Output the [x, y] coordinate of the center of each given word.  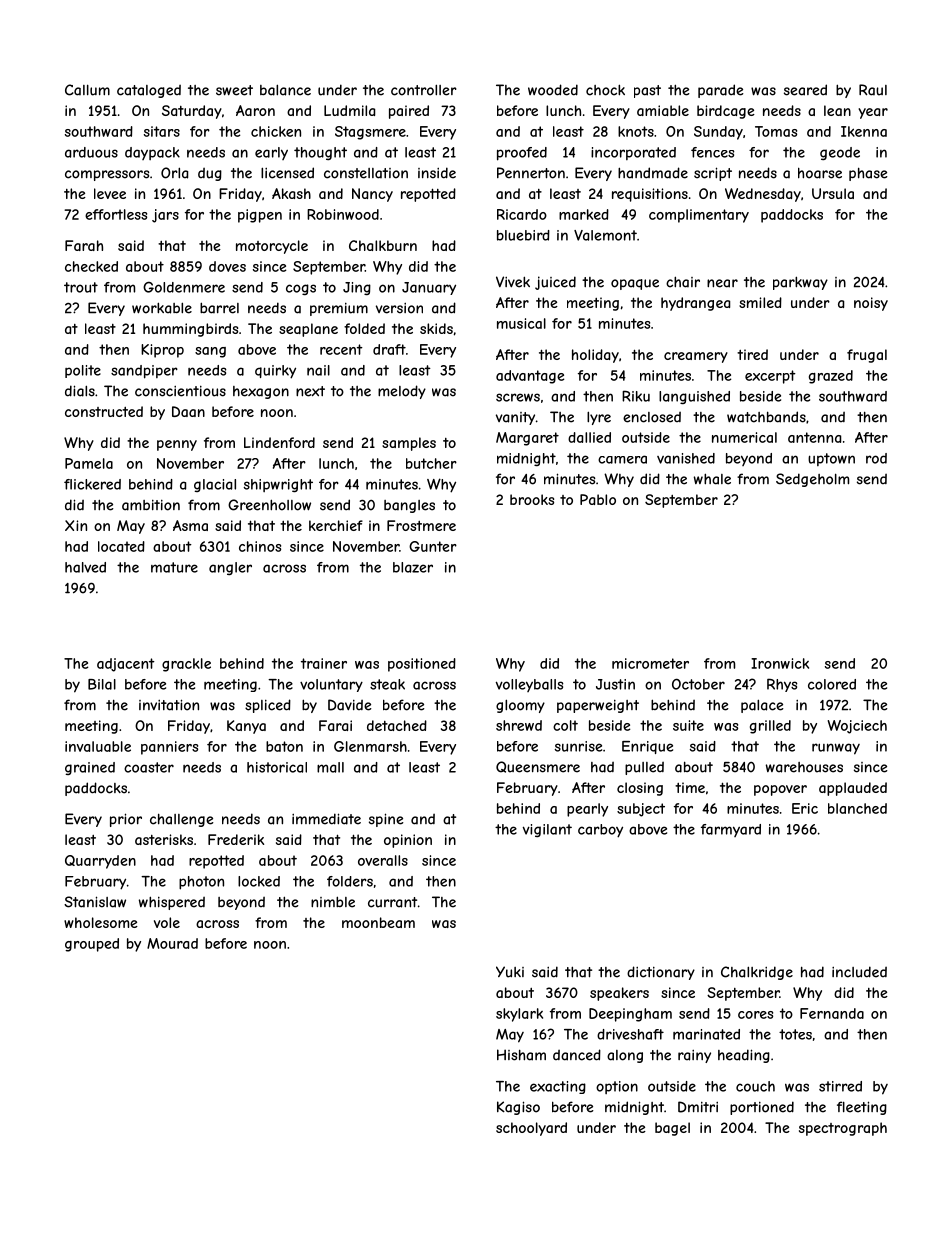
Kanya [246, 727]
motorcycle [272, 247]
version [399, 308]
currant [392, 902]
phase [868, 174]
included [859, 972]
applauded [853, 789]
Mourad [172, 943]
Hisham [521, 1055]
